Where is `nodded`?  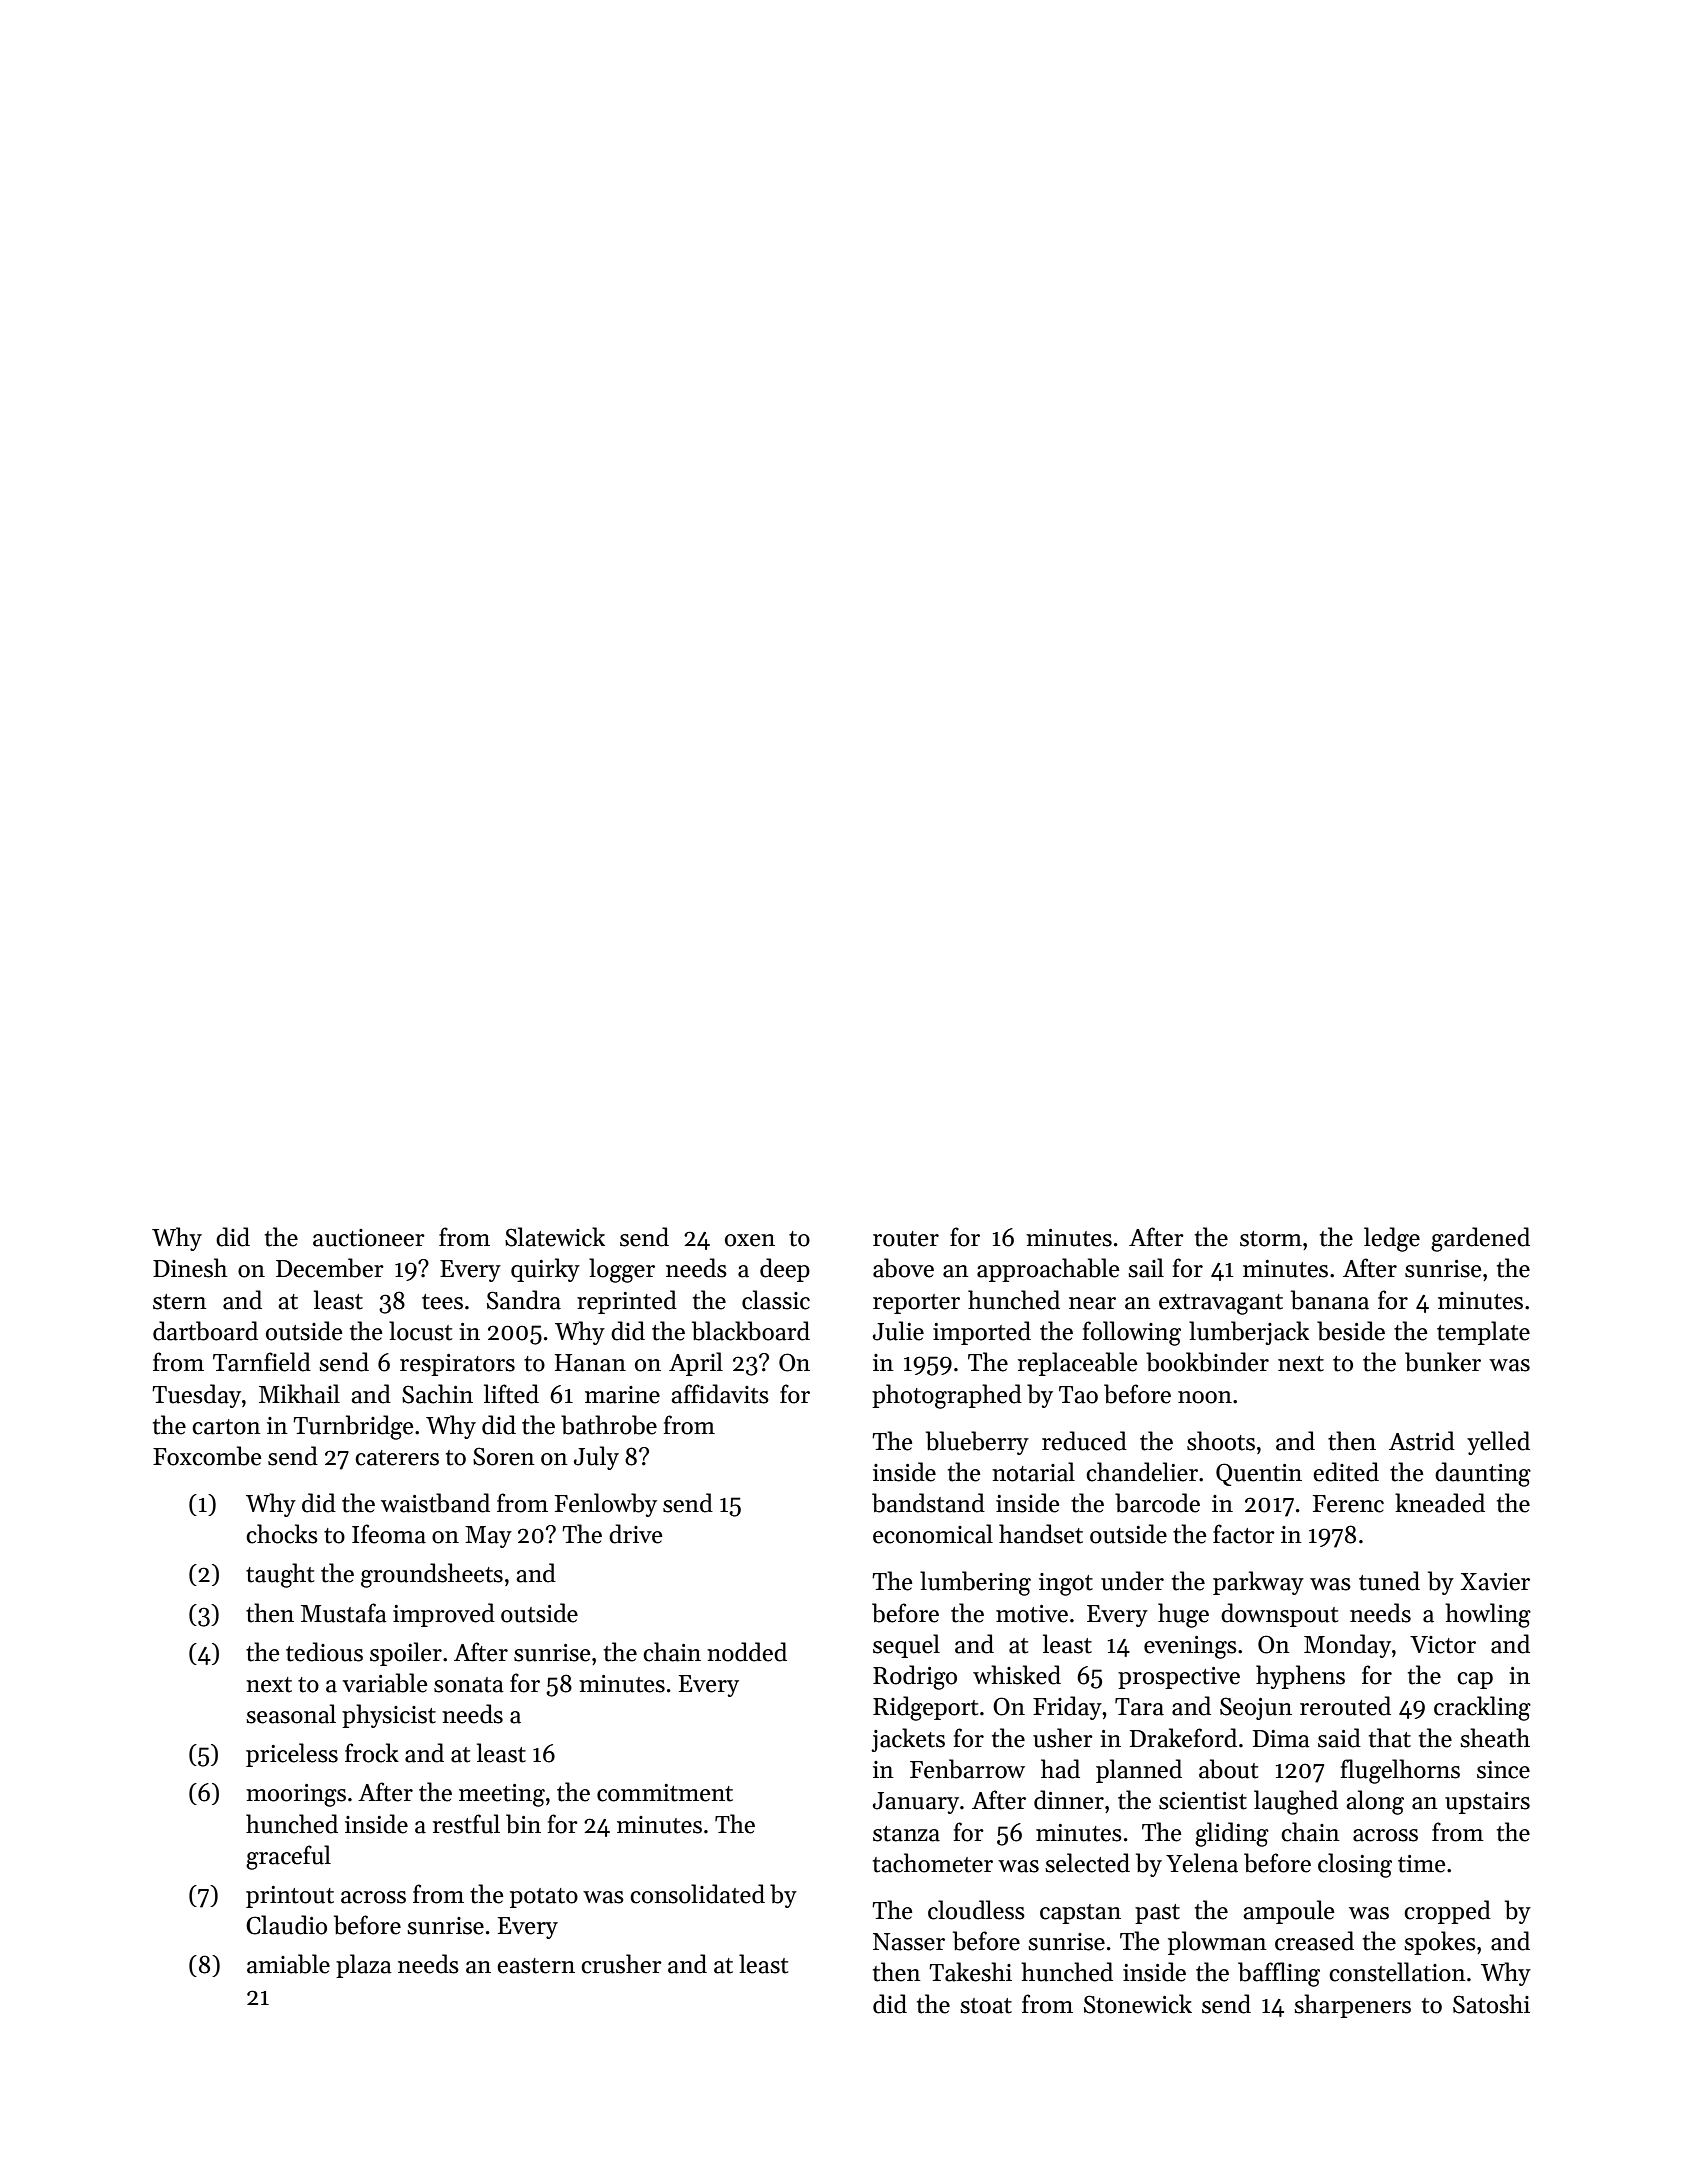
nodded is located at coordinates (747, 1652).
